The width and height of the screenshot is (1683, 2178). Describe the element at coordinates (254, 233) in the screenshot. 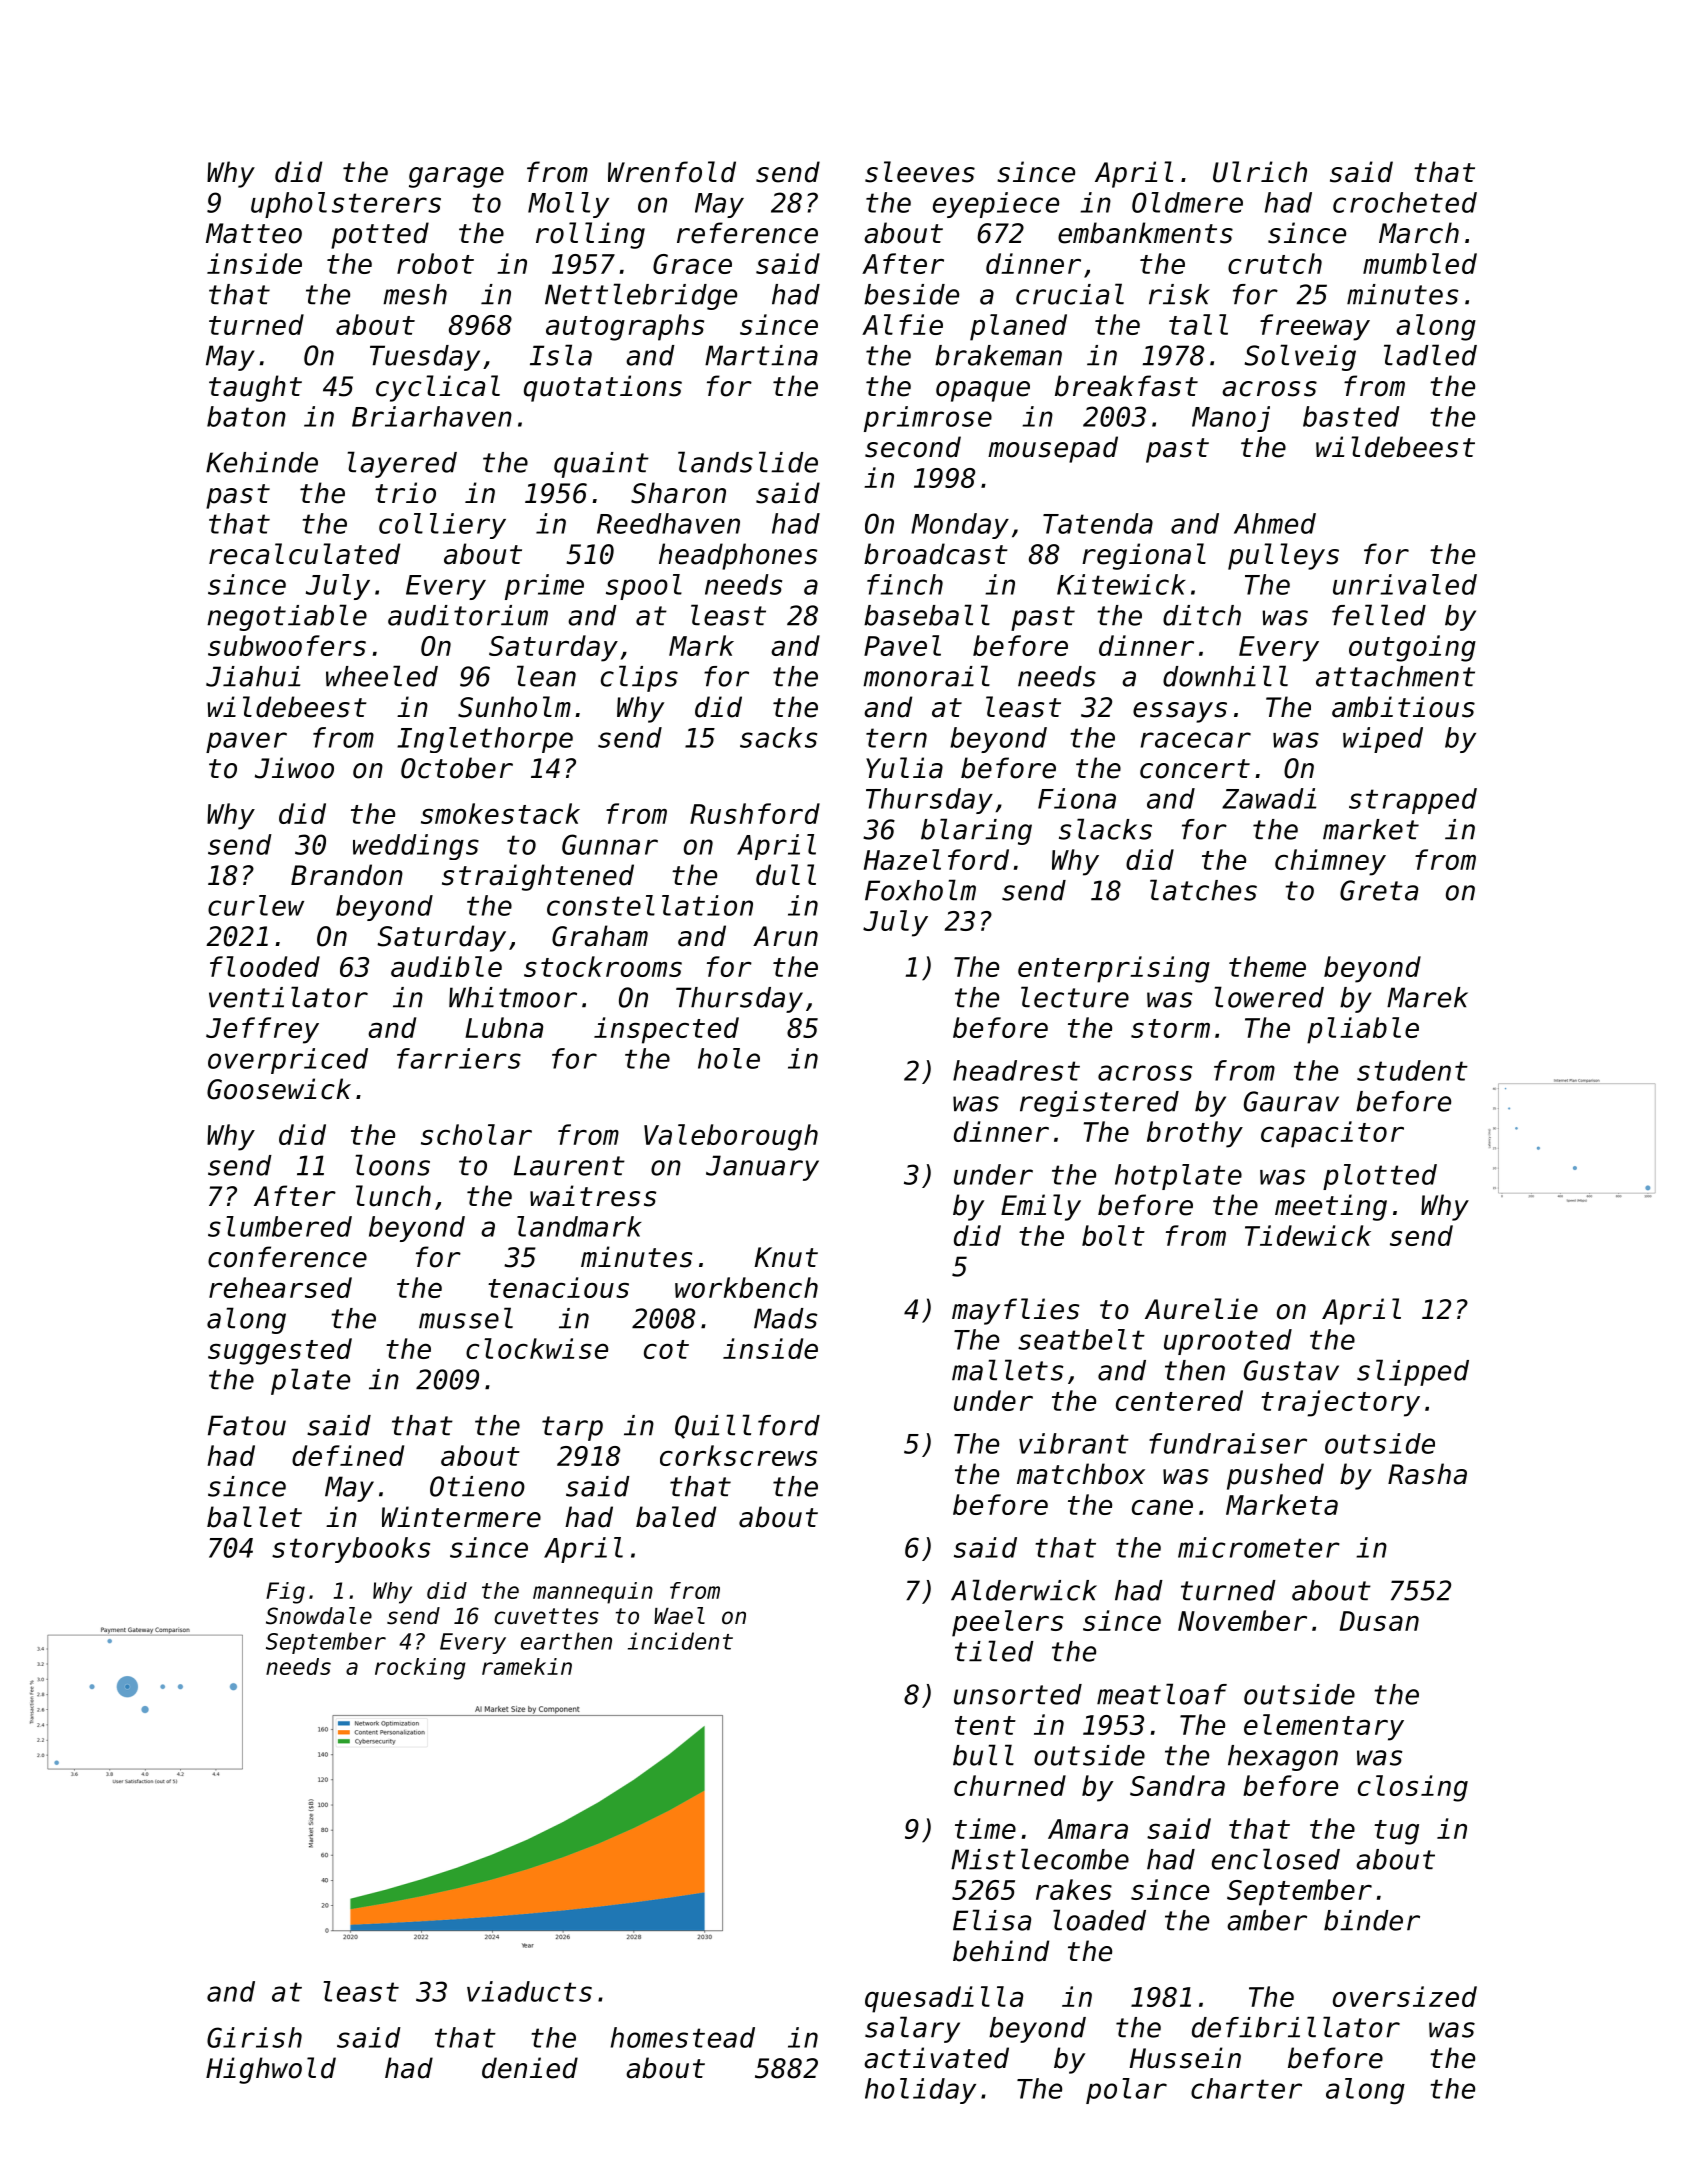

I see `Matteo` at that location.
